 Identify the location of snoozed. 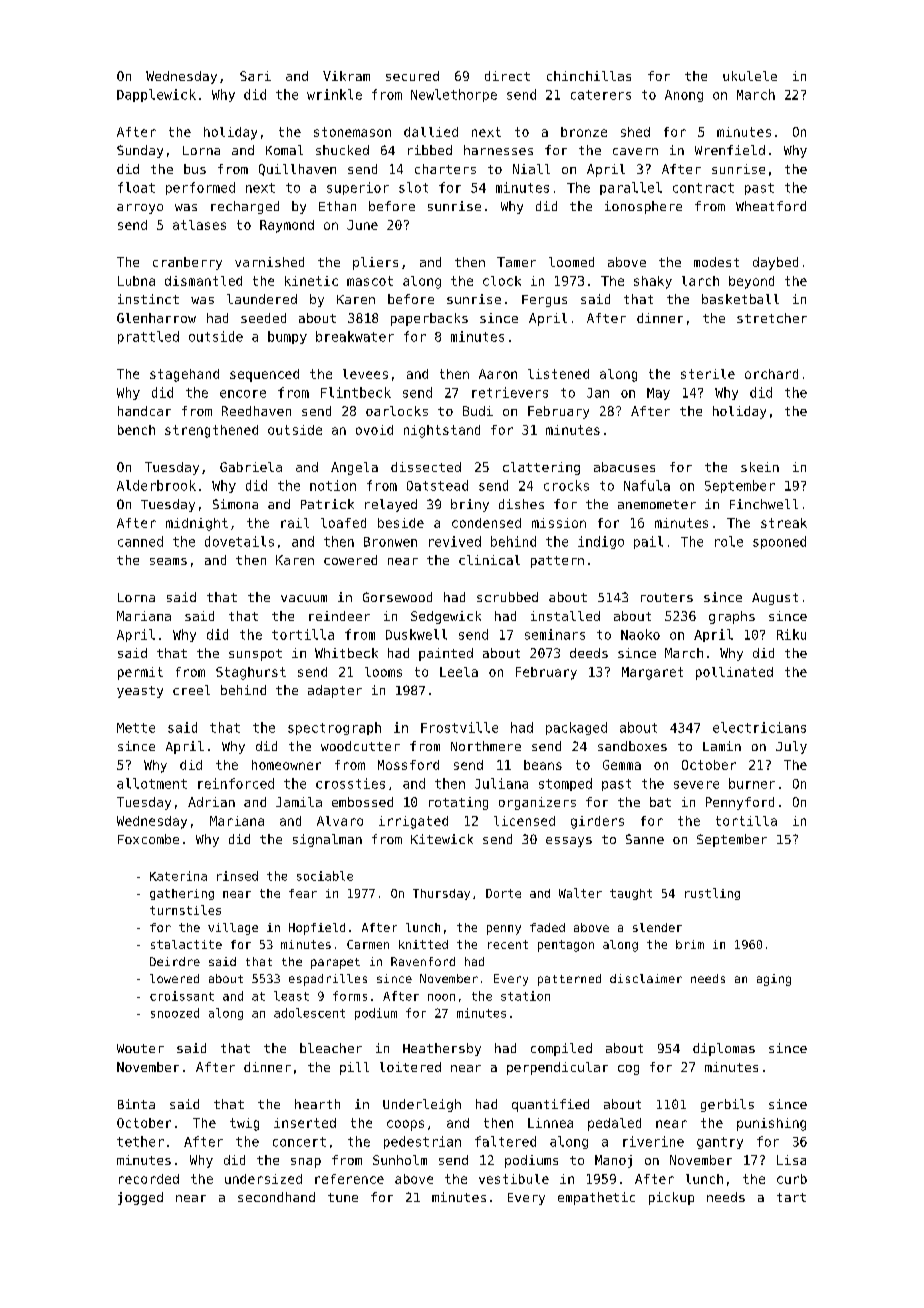
(175, 1013).
